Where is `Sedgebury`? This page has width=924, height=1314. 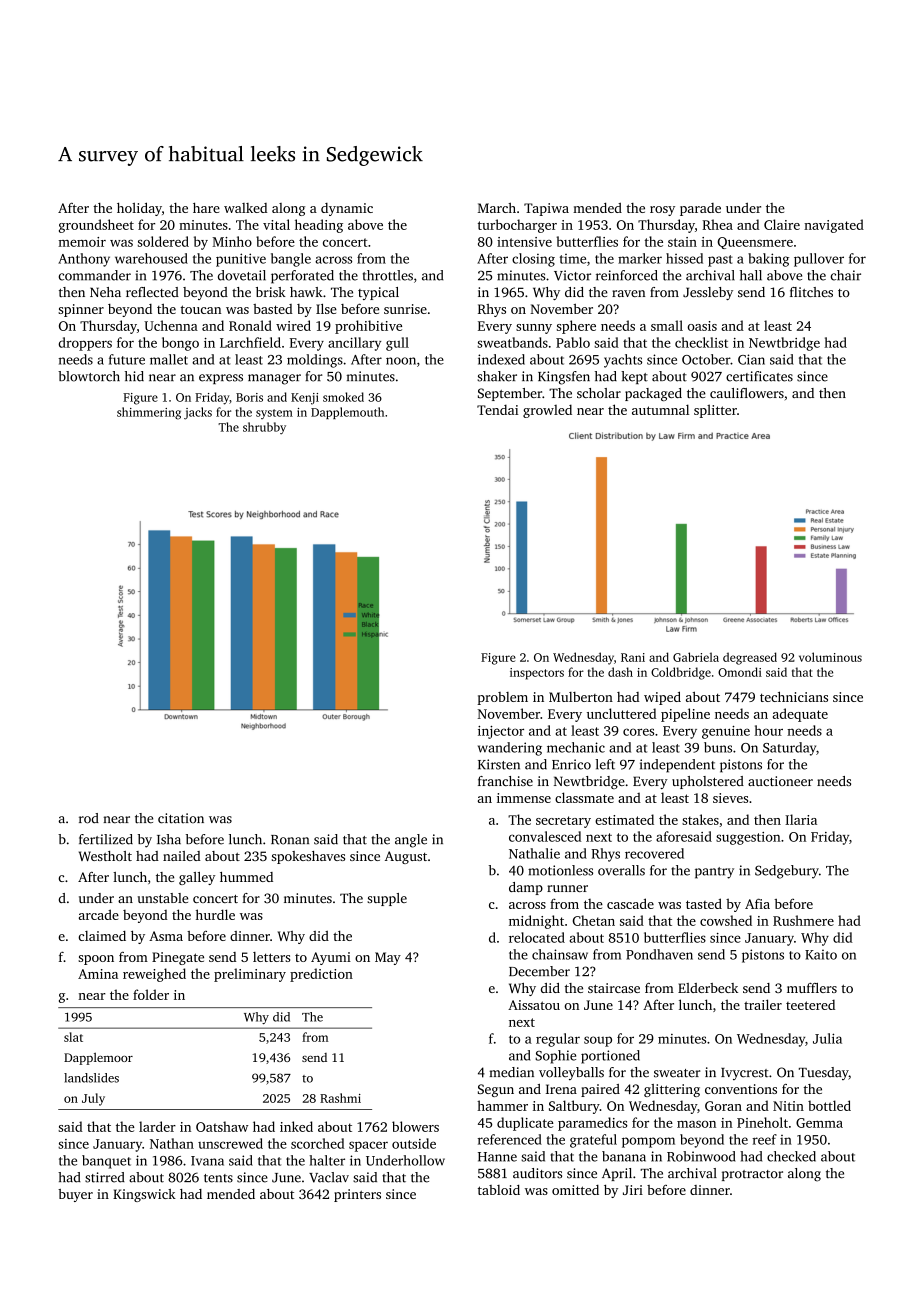
Sedgebury is located at coordinates (787, 872).
